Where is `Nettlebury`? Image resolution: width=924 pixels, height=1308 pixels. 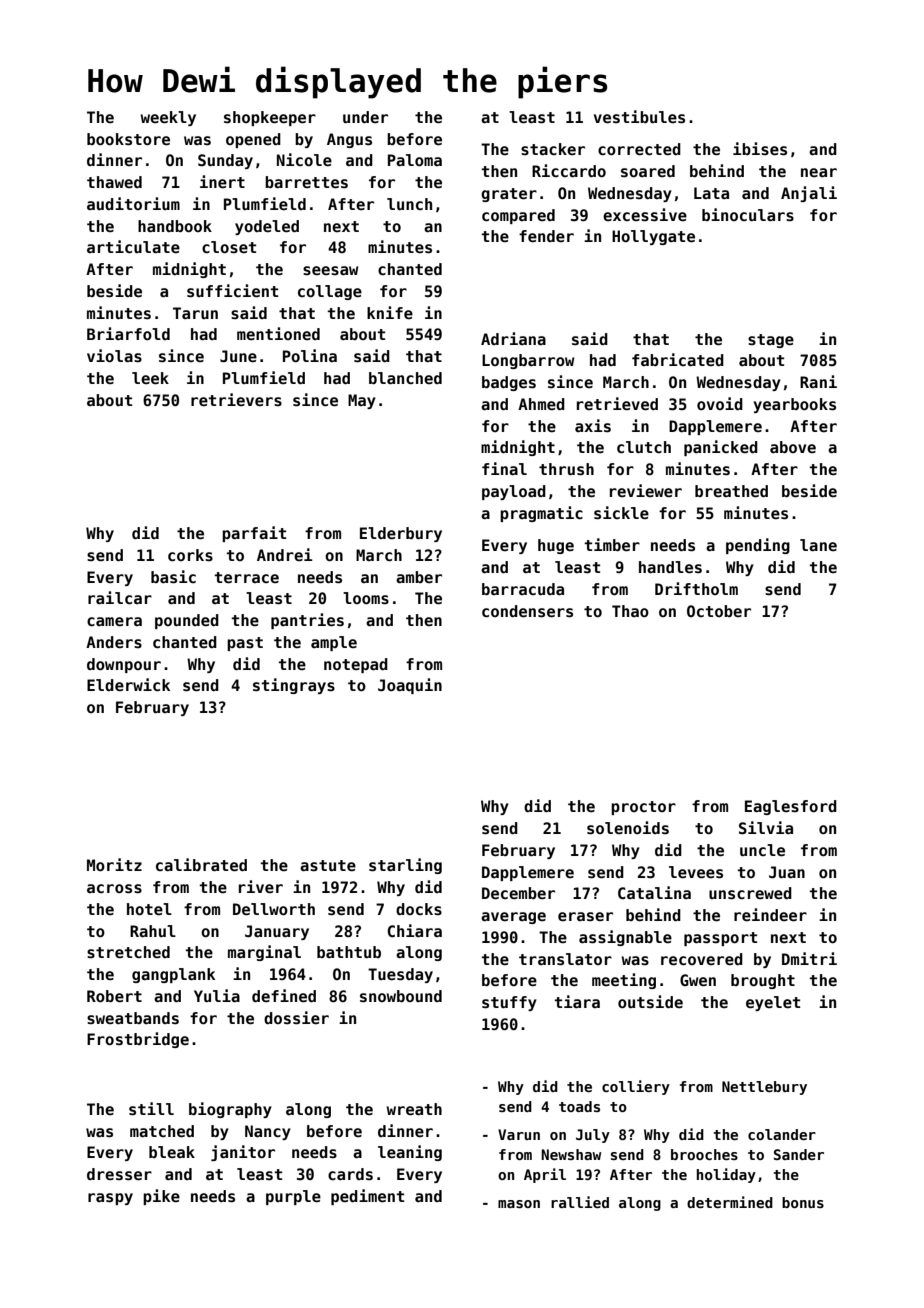 Nettlebury is located at coordinates (764, 1088).
